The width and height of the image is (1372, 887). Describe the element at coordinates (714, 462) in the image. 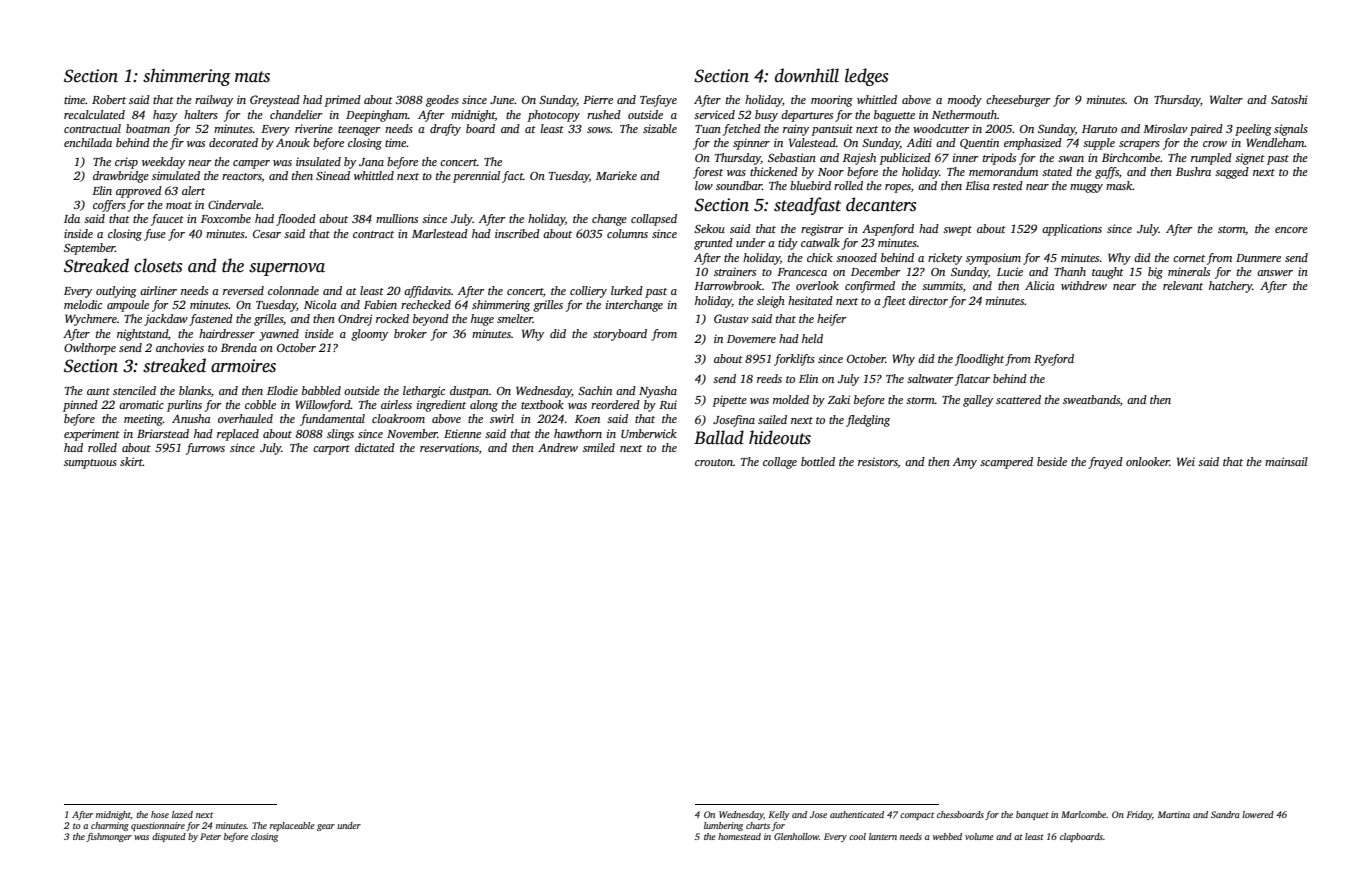

I see `crouton` at that location.
